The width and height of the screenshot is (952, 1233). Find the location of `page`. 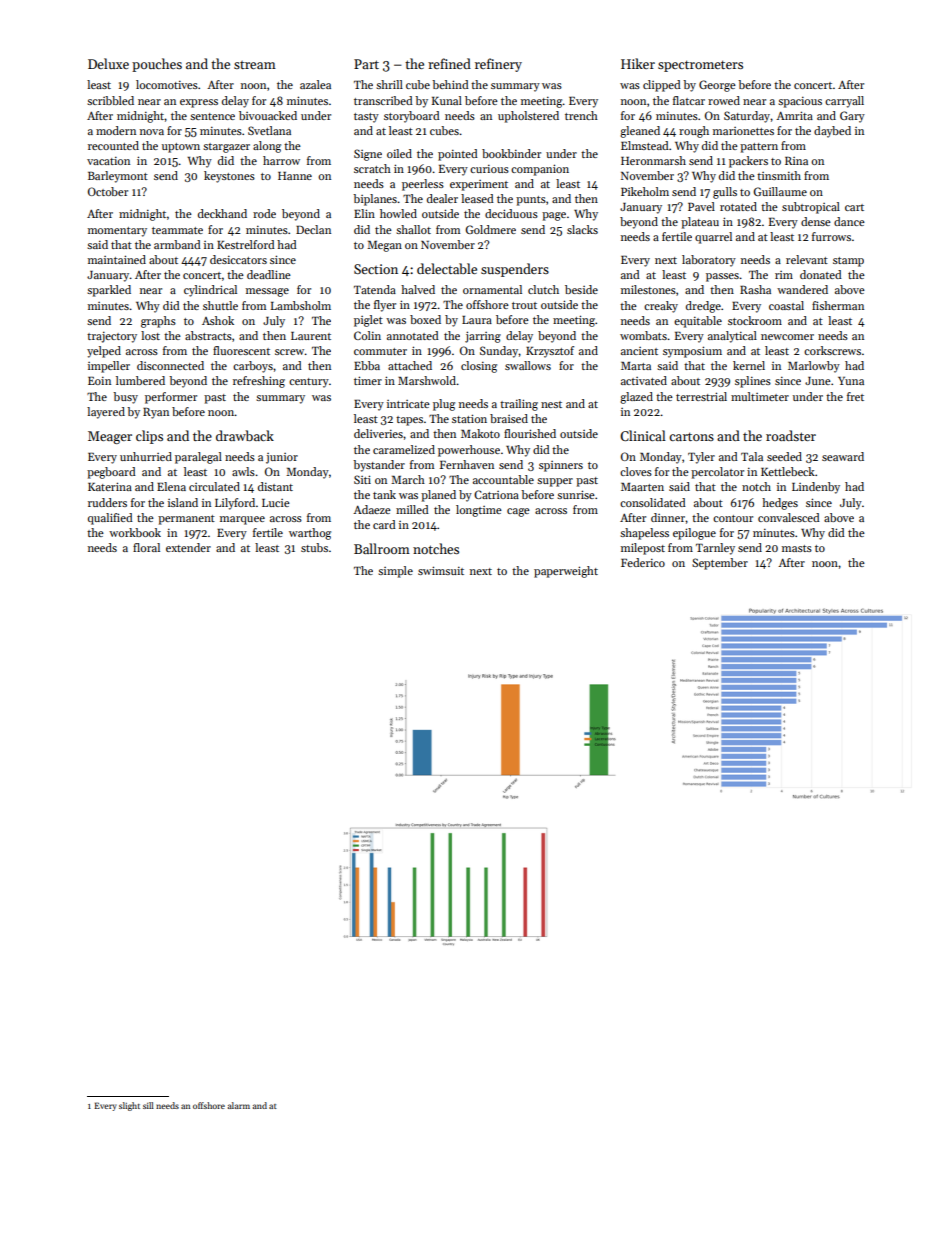

page is located at coordinates (554, 216).
